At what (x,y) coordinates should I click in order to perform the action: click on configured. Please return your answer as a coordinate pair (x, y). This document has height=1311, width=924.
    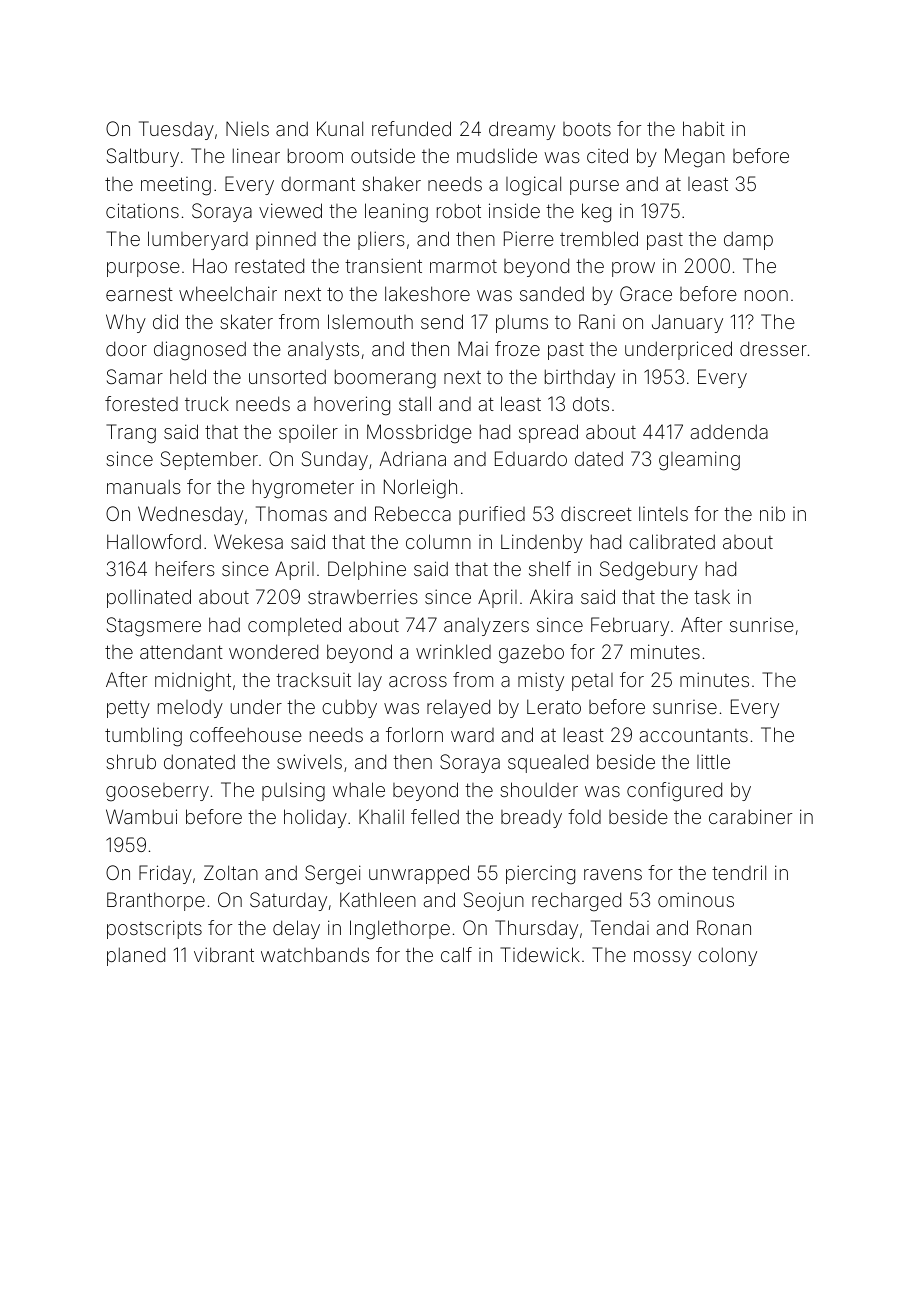
    Looking at the image, I should click on (674, 792).
